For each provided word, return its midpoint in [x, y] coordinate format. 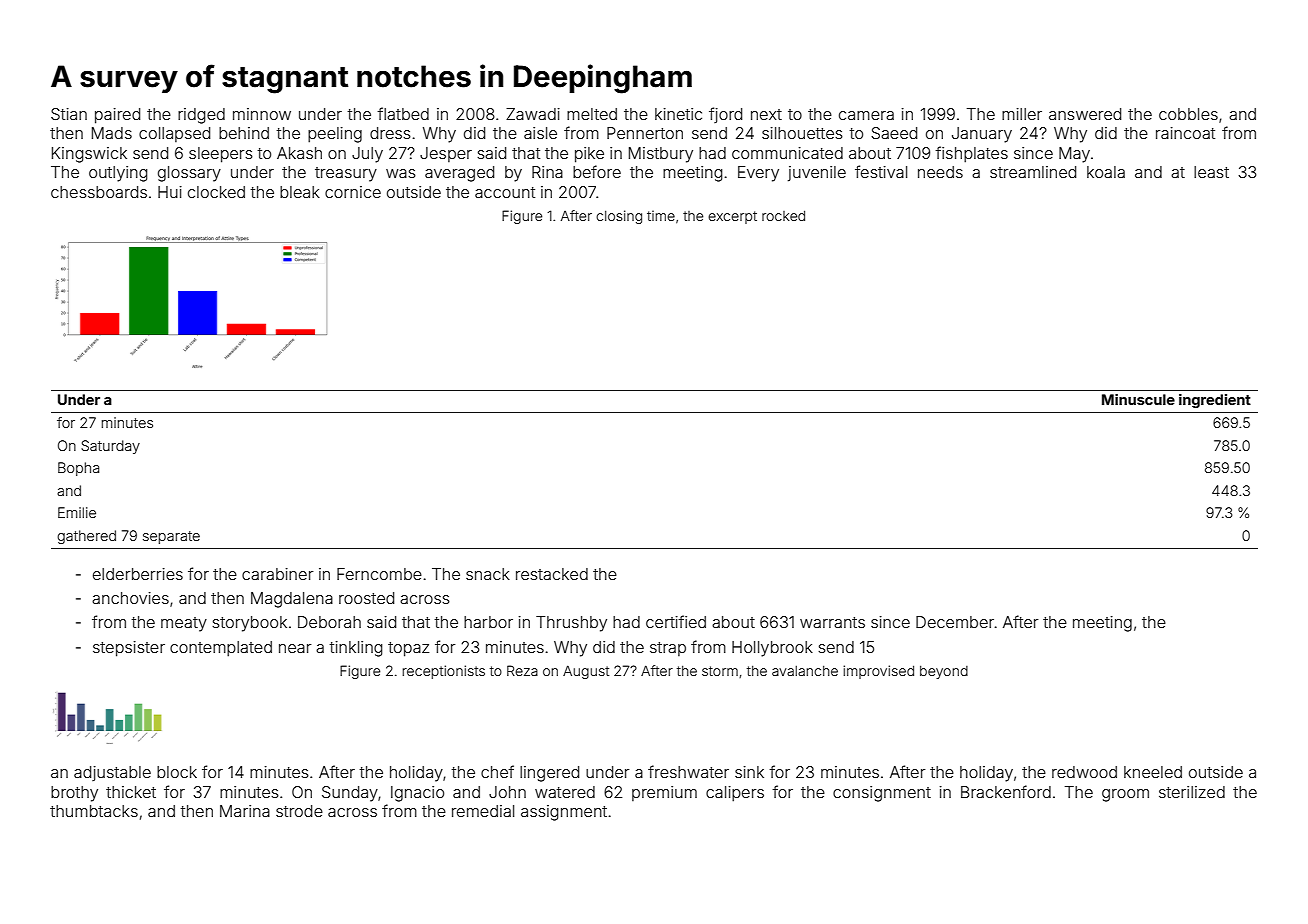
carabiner [277, 574]
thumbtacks [94, 811]
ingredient [1215, 401]
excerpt [732, 217]
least [1211, 172]
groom [1125, 795]
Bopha [78, 469]
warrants [832, 622]
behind [244, 133]
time [661, 215]
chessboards [99, 192]
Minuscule [1138, 399]
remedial [483, 811]
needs [940, 172]
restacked [552, 574]
